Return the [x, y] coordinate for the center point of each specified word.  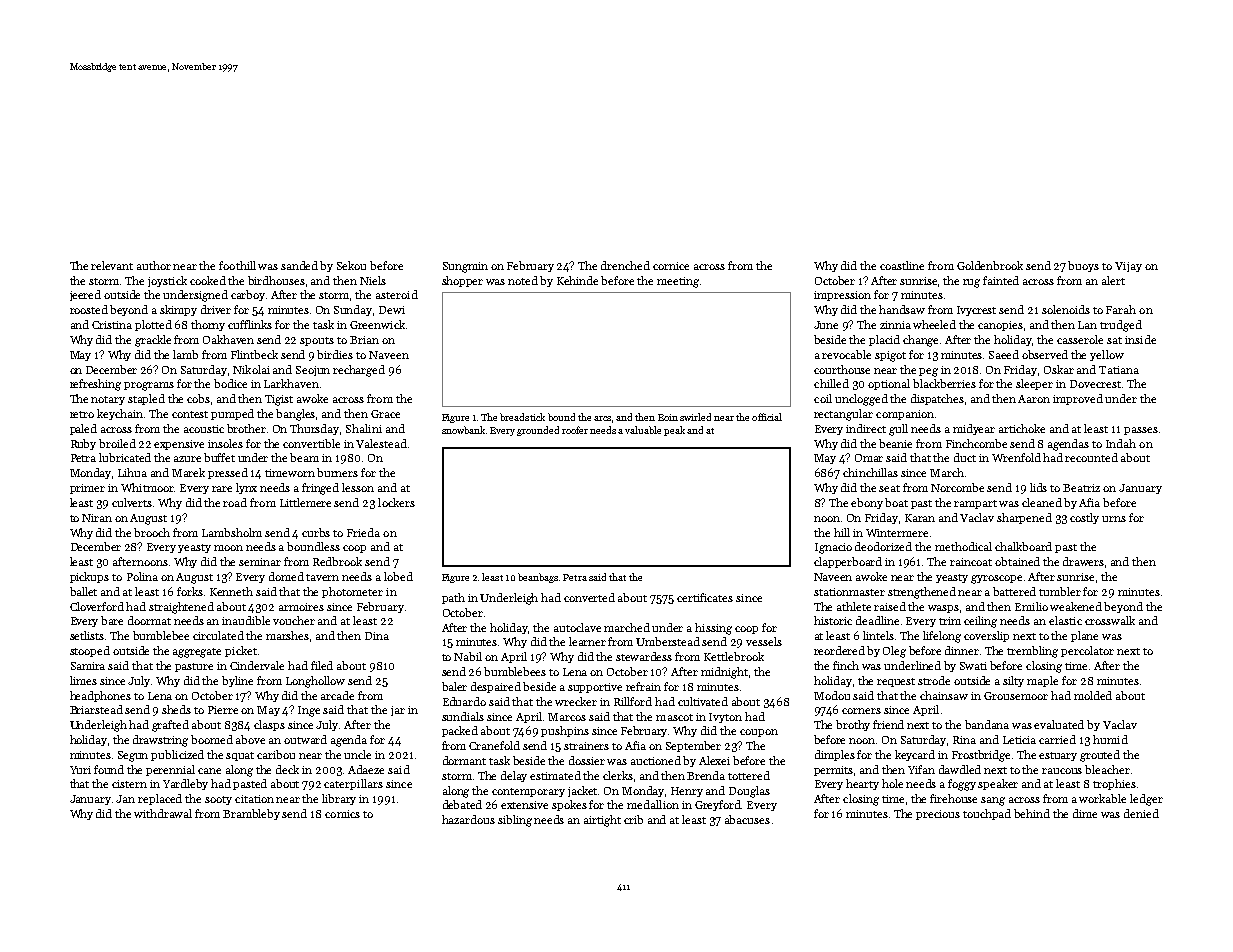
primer [87, 489]
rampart [975, 504]
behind [1032, 813]
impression [842, 296]
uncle [357, 754]
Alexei [714, 760]
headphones [100, 696]
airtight [602, 821]
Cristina [112, 325]
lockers [396, 502]
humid [1110, 739]
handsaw [902, 309]
